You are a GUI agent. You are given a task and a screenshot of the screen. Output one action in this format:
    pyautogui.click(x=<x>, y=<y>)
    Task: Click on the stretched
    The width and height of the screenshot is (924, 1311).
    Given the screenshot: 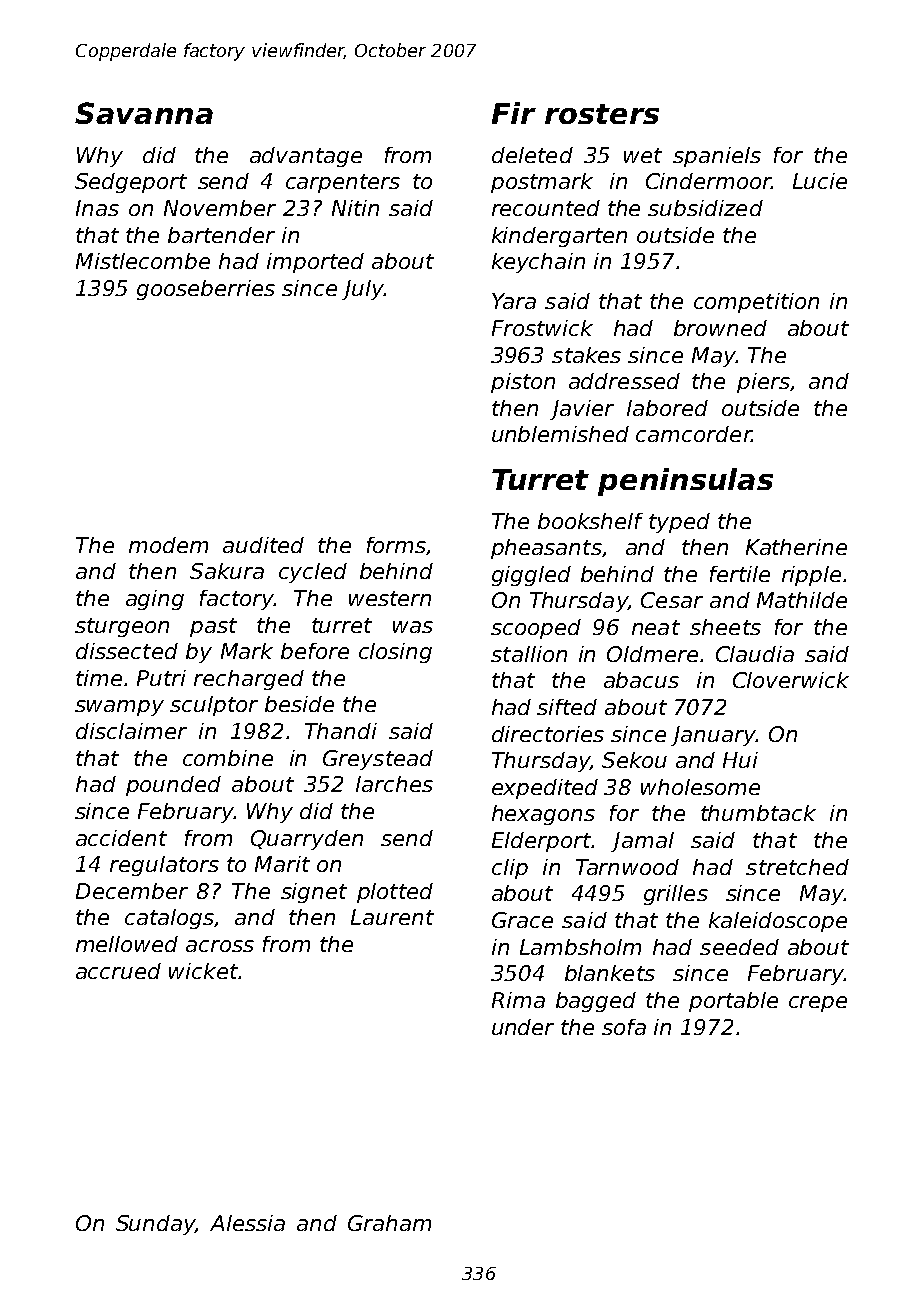 What is the action you would take?
    pyautogui.click(x=797, y=867)
